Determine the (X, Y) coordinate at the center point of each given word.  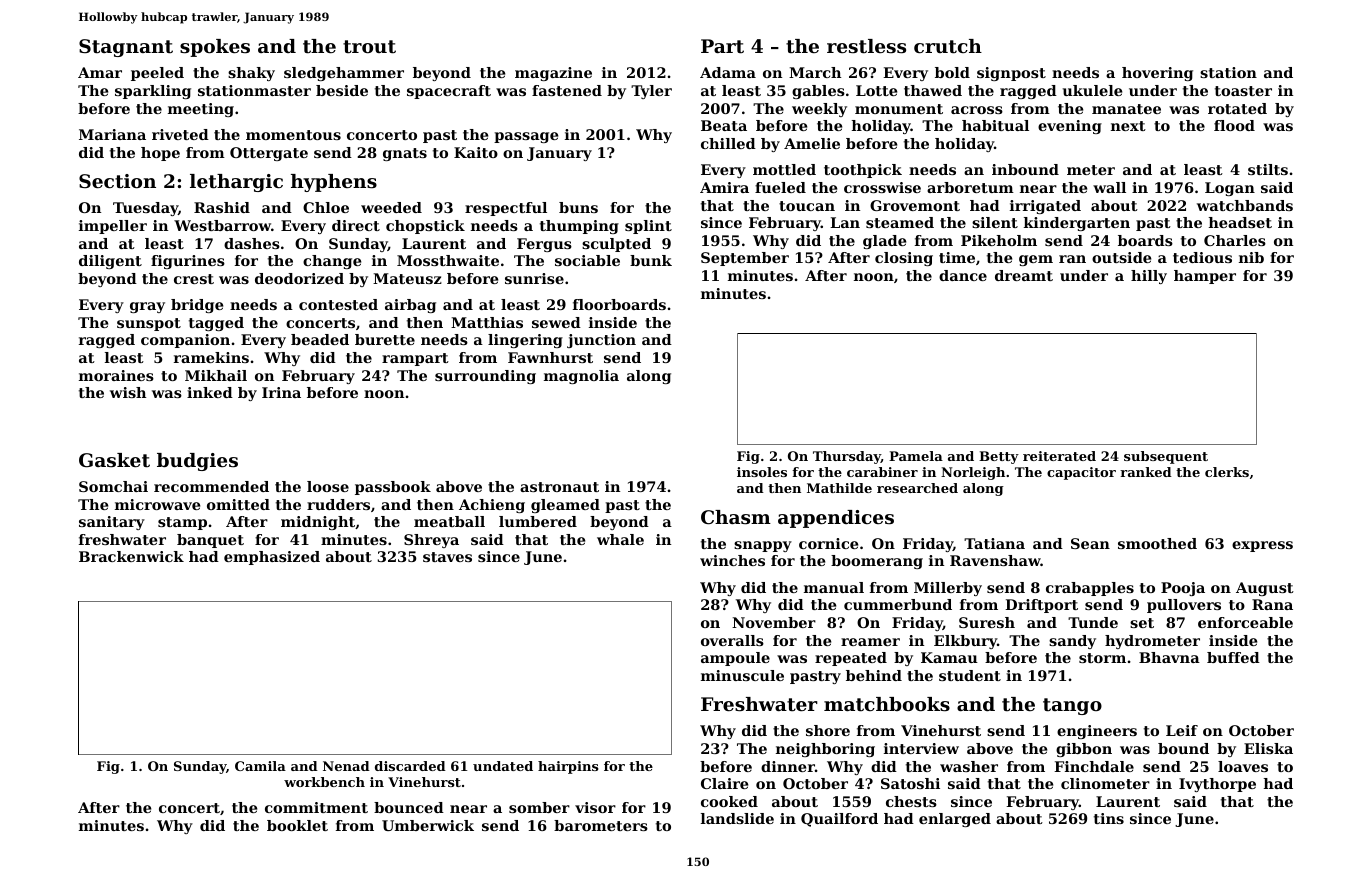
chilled (728, 143)
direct (356, 225)
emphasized (272, 558)
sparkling (153, 92)
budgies (197, 462)
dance (963, 275)
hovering (1157, 74)
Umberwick (428, 825)
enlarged (955, 820)
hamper (1205, 277)
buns (578, 207)
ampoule (735, 659)
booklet (297, 825)
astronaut (559, 487)
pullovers (1184, 606)
